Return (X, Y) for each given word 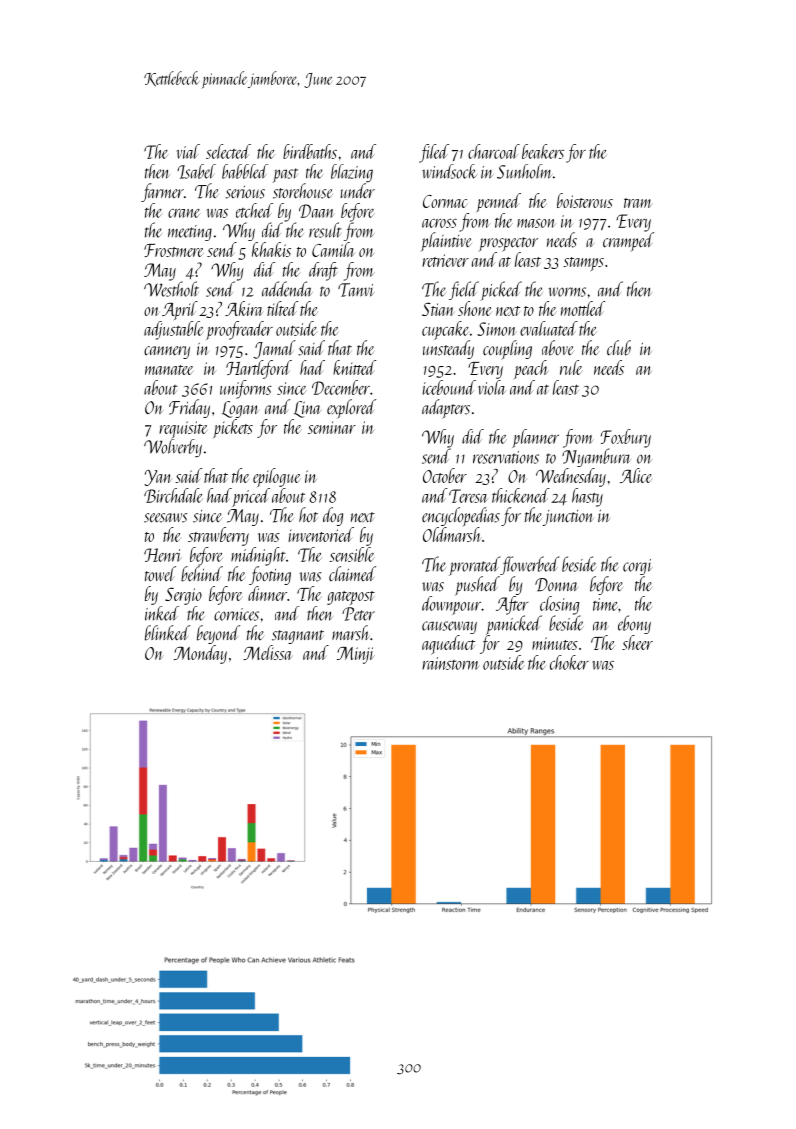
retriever (445, 260)
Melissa (267, 652)
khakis (271, 249)
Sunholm (524, 171)
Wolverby (173, 448)
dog (333, 516)
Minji (356, 655)
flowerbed (530, 565)
